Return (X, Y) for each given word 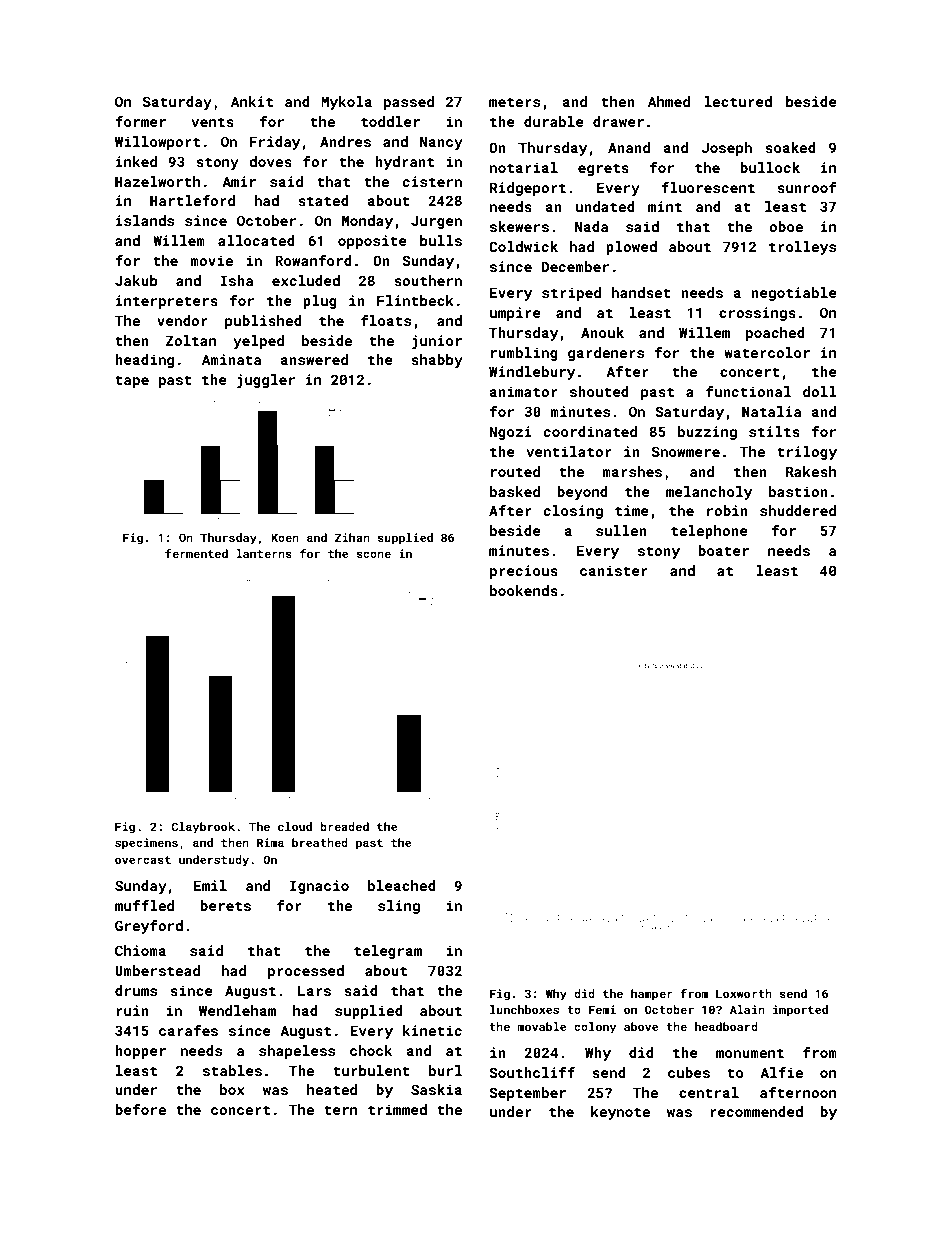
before (140, 1109)
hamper (652, 995)
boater (723, 550)
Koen (285, 537)
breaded (344, 826)
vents (212, 122)
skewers (519, 226)
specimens (146, 844)
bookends (524, 590)
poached (775, 334)
